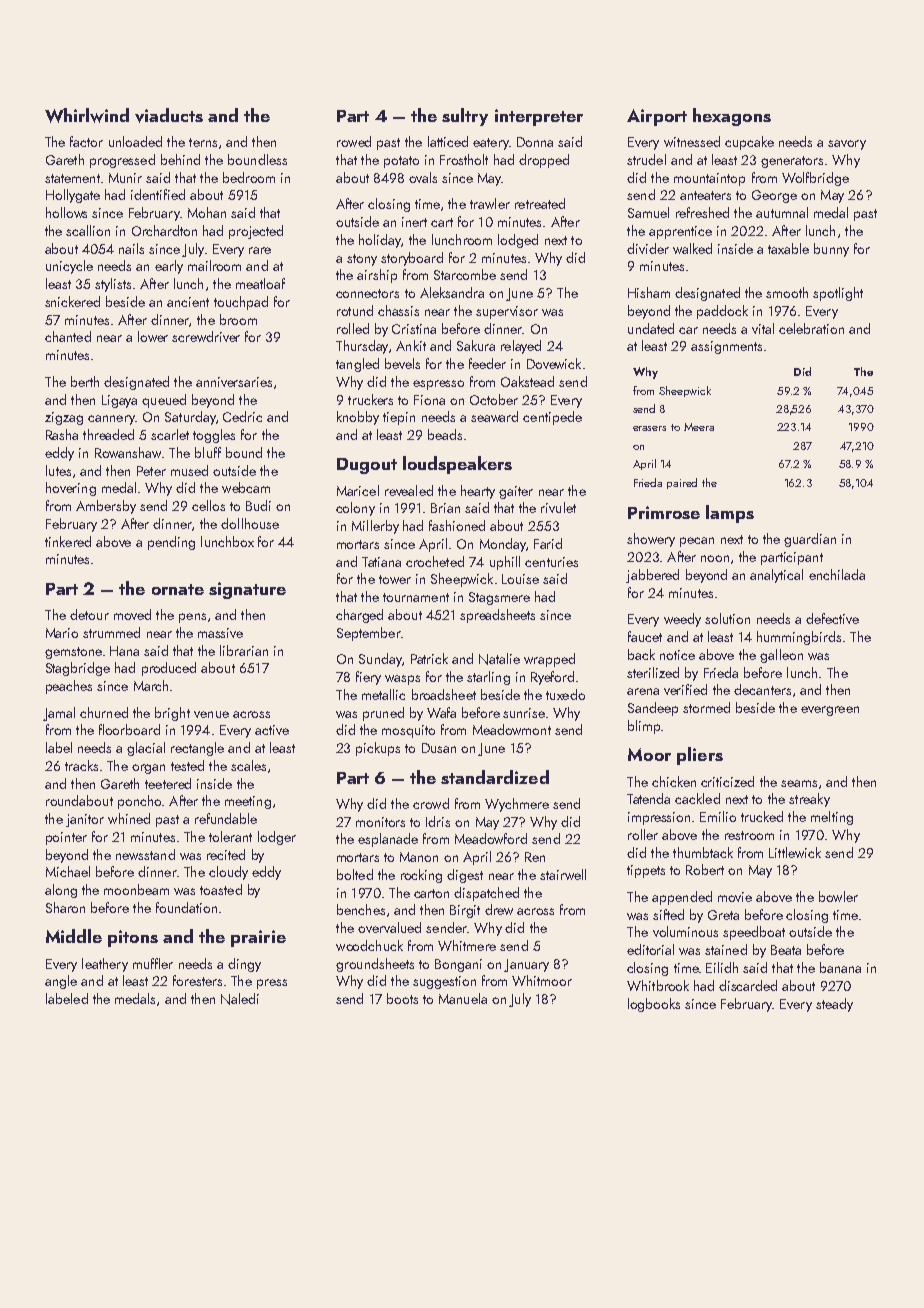 The image size is (924, 1308). What do you see at coordinates (87, 115) in the screenshot?
I see `Whirlwind` at bounding box center [87, 115].
